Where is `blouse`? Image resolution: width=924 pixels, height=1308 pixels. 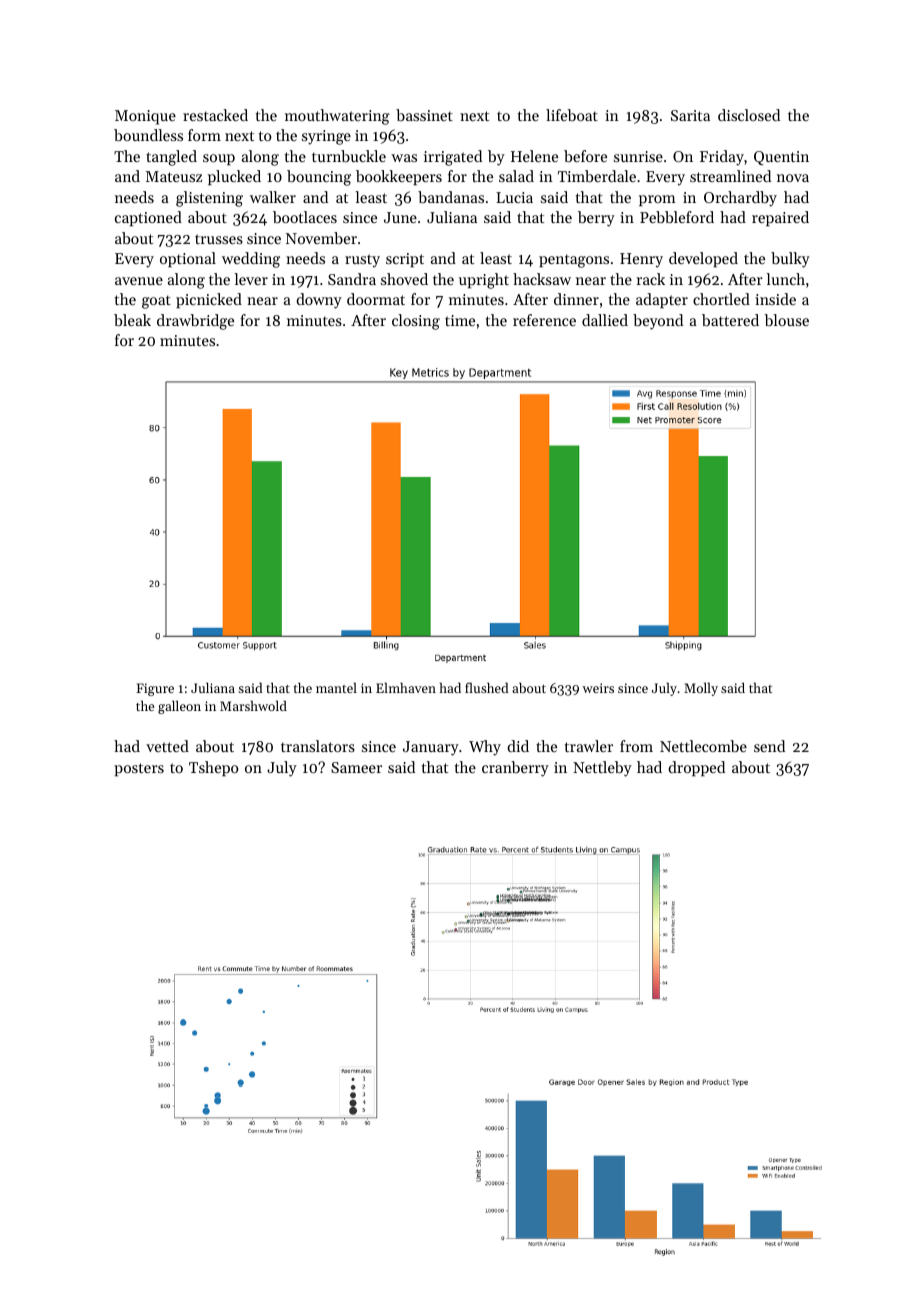
blouse is located at coordinates (786, 320).
